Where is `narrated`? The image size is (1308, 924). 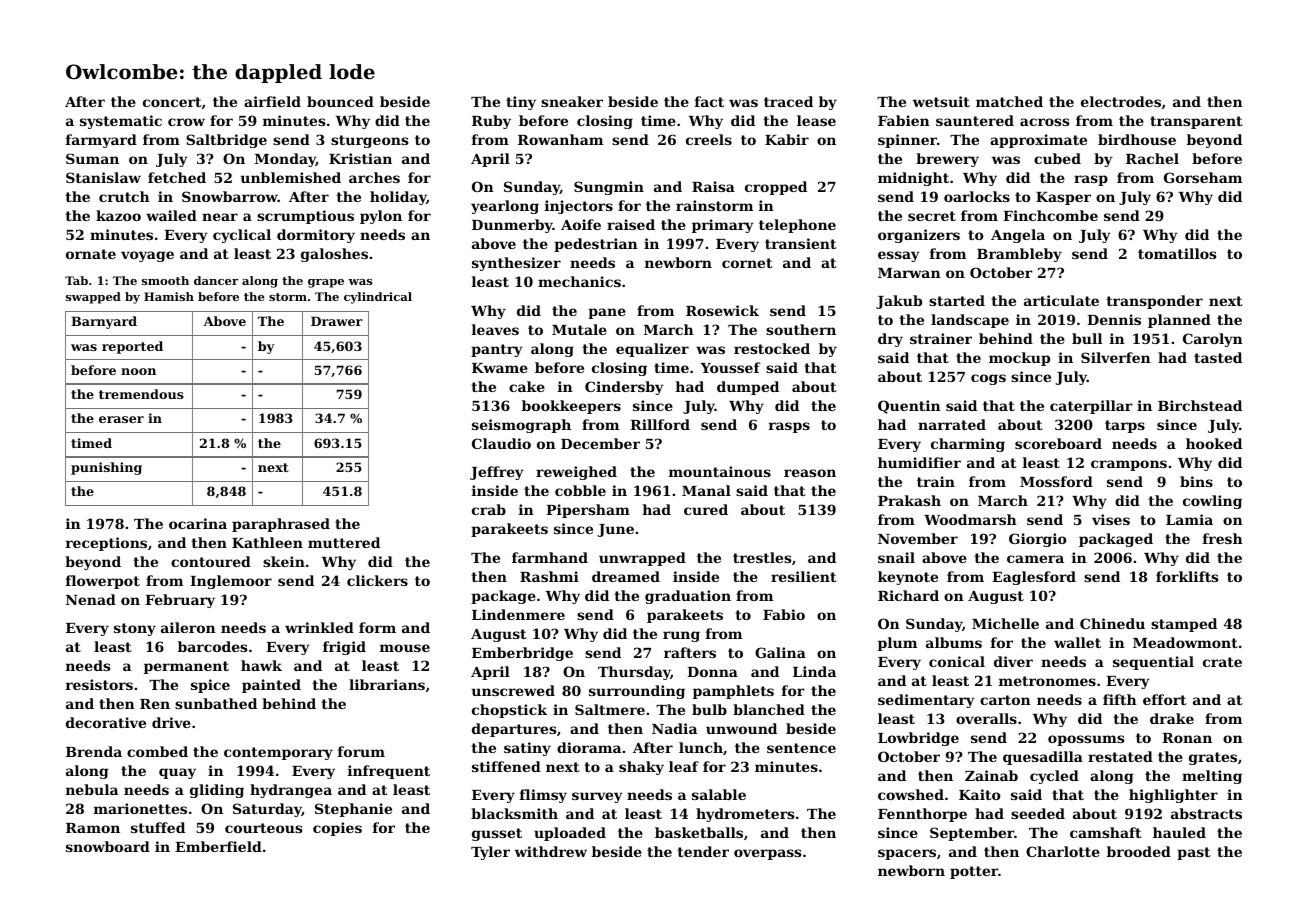 narrated is located at coordinates (952, 424).
